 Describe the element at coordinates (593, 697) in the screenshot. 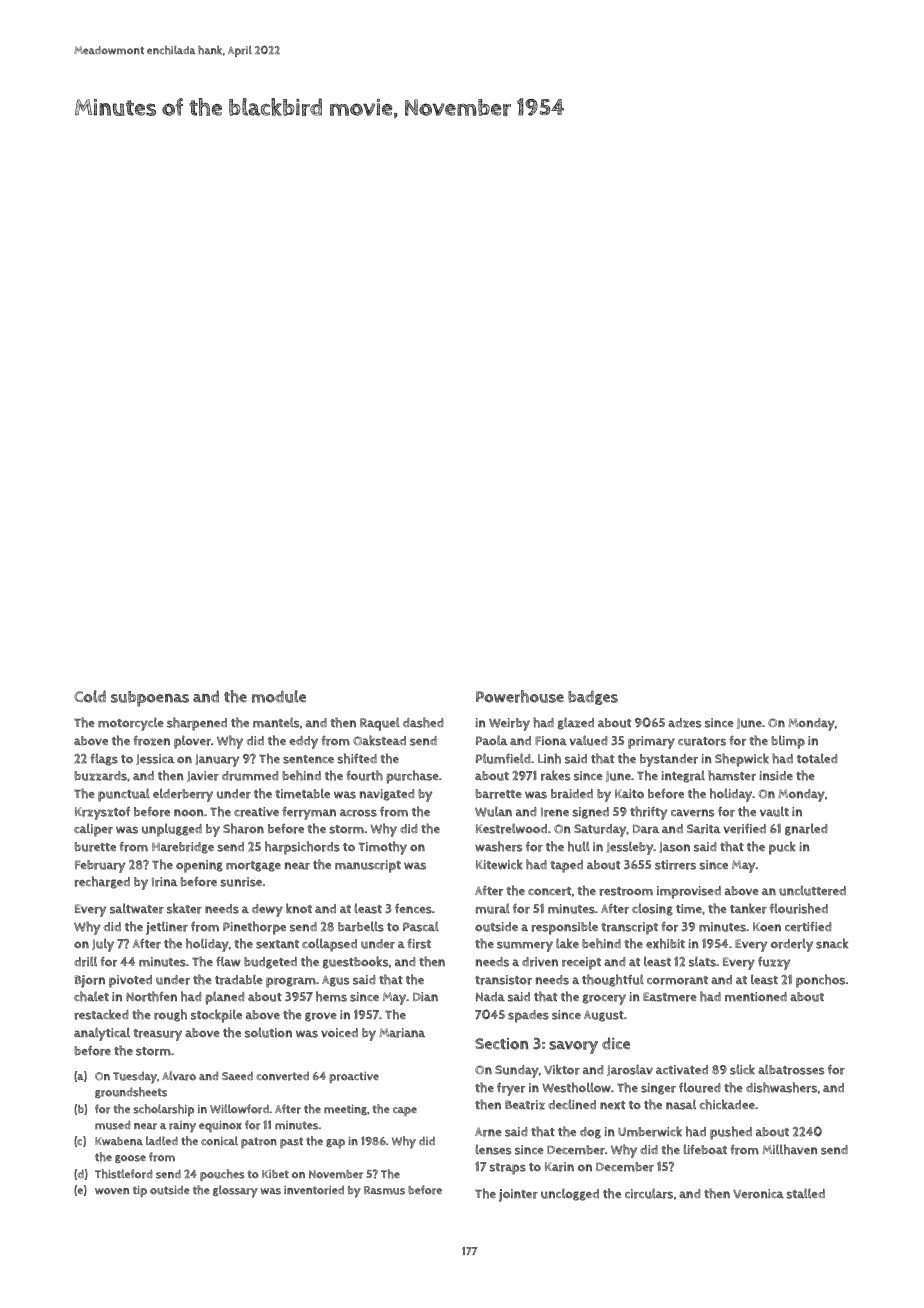

I see `badges` at that location.
